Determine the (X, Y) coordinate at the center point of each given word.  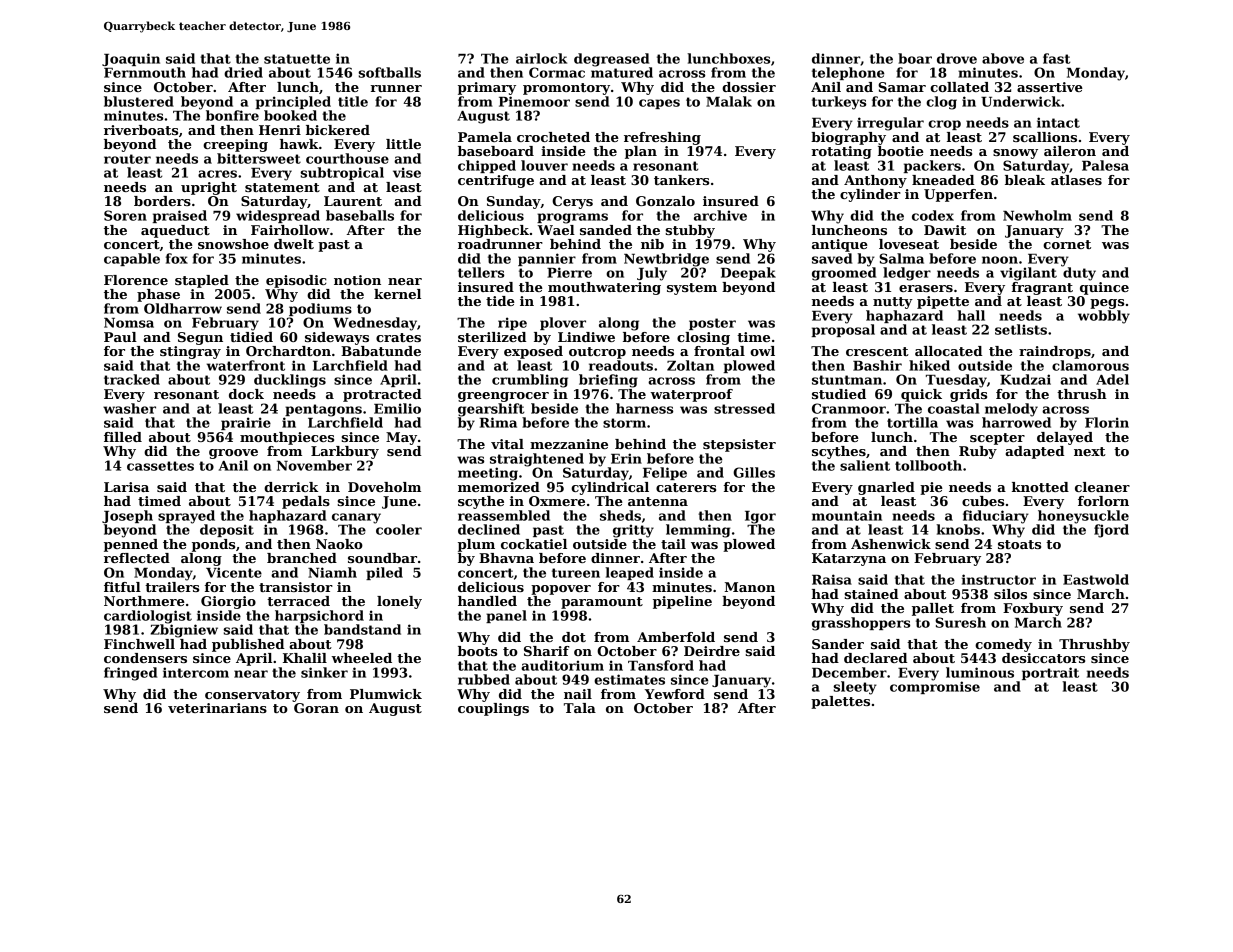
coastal (954, 408)
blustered (139, 101)
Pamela (485, 137)
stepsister (739, 445)
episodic (296, 281)
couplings (493, 709)
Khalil (305, 658)
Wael (556, 230)
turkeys (839, 103)
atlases (1076, 180)
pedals (306, 502)
